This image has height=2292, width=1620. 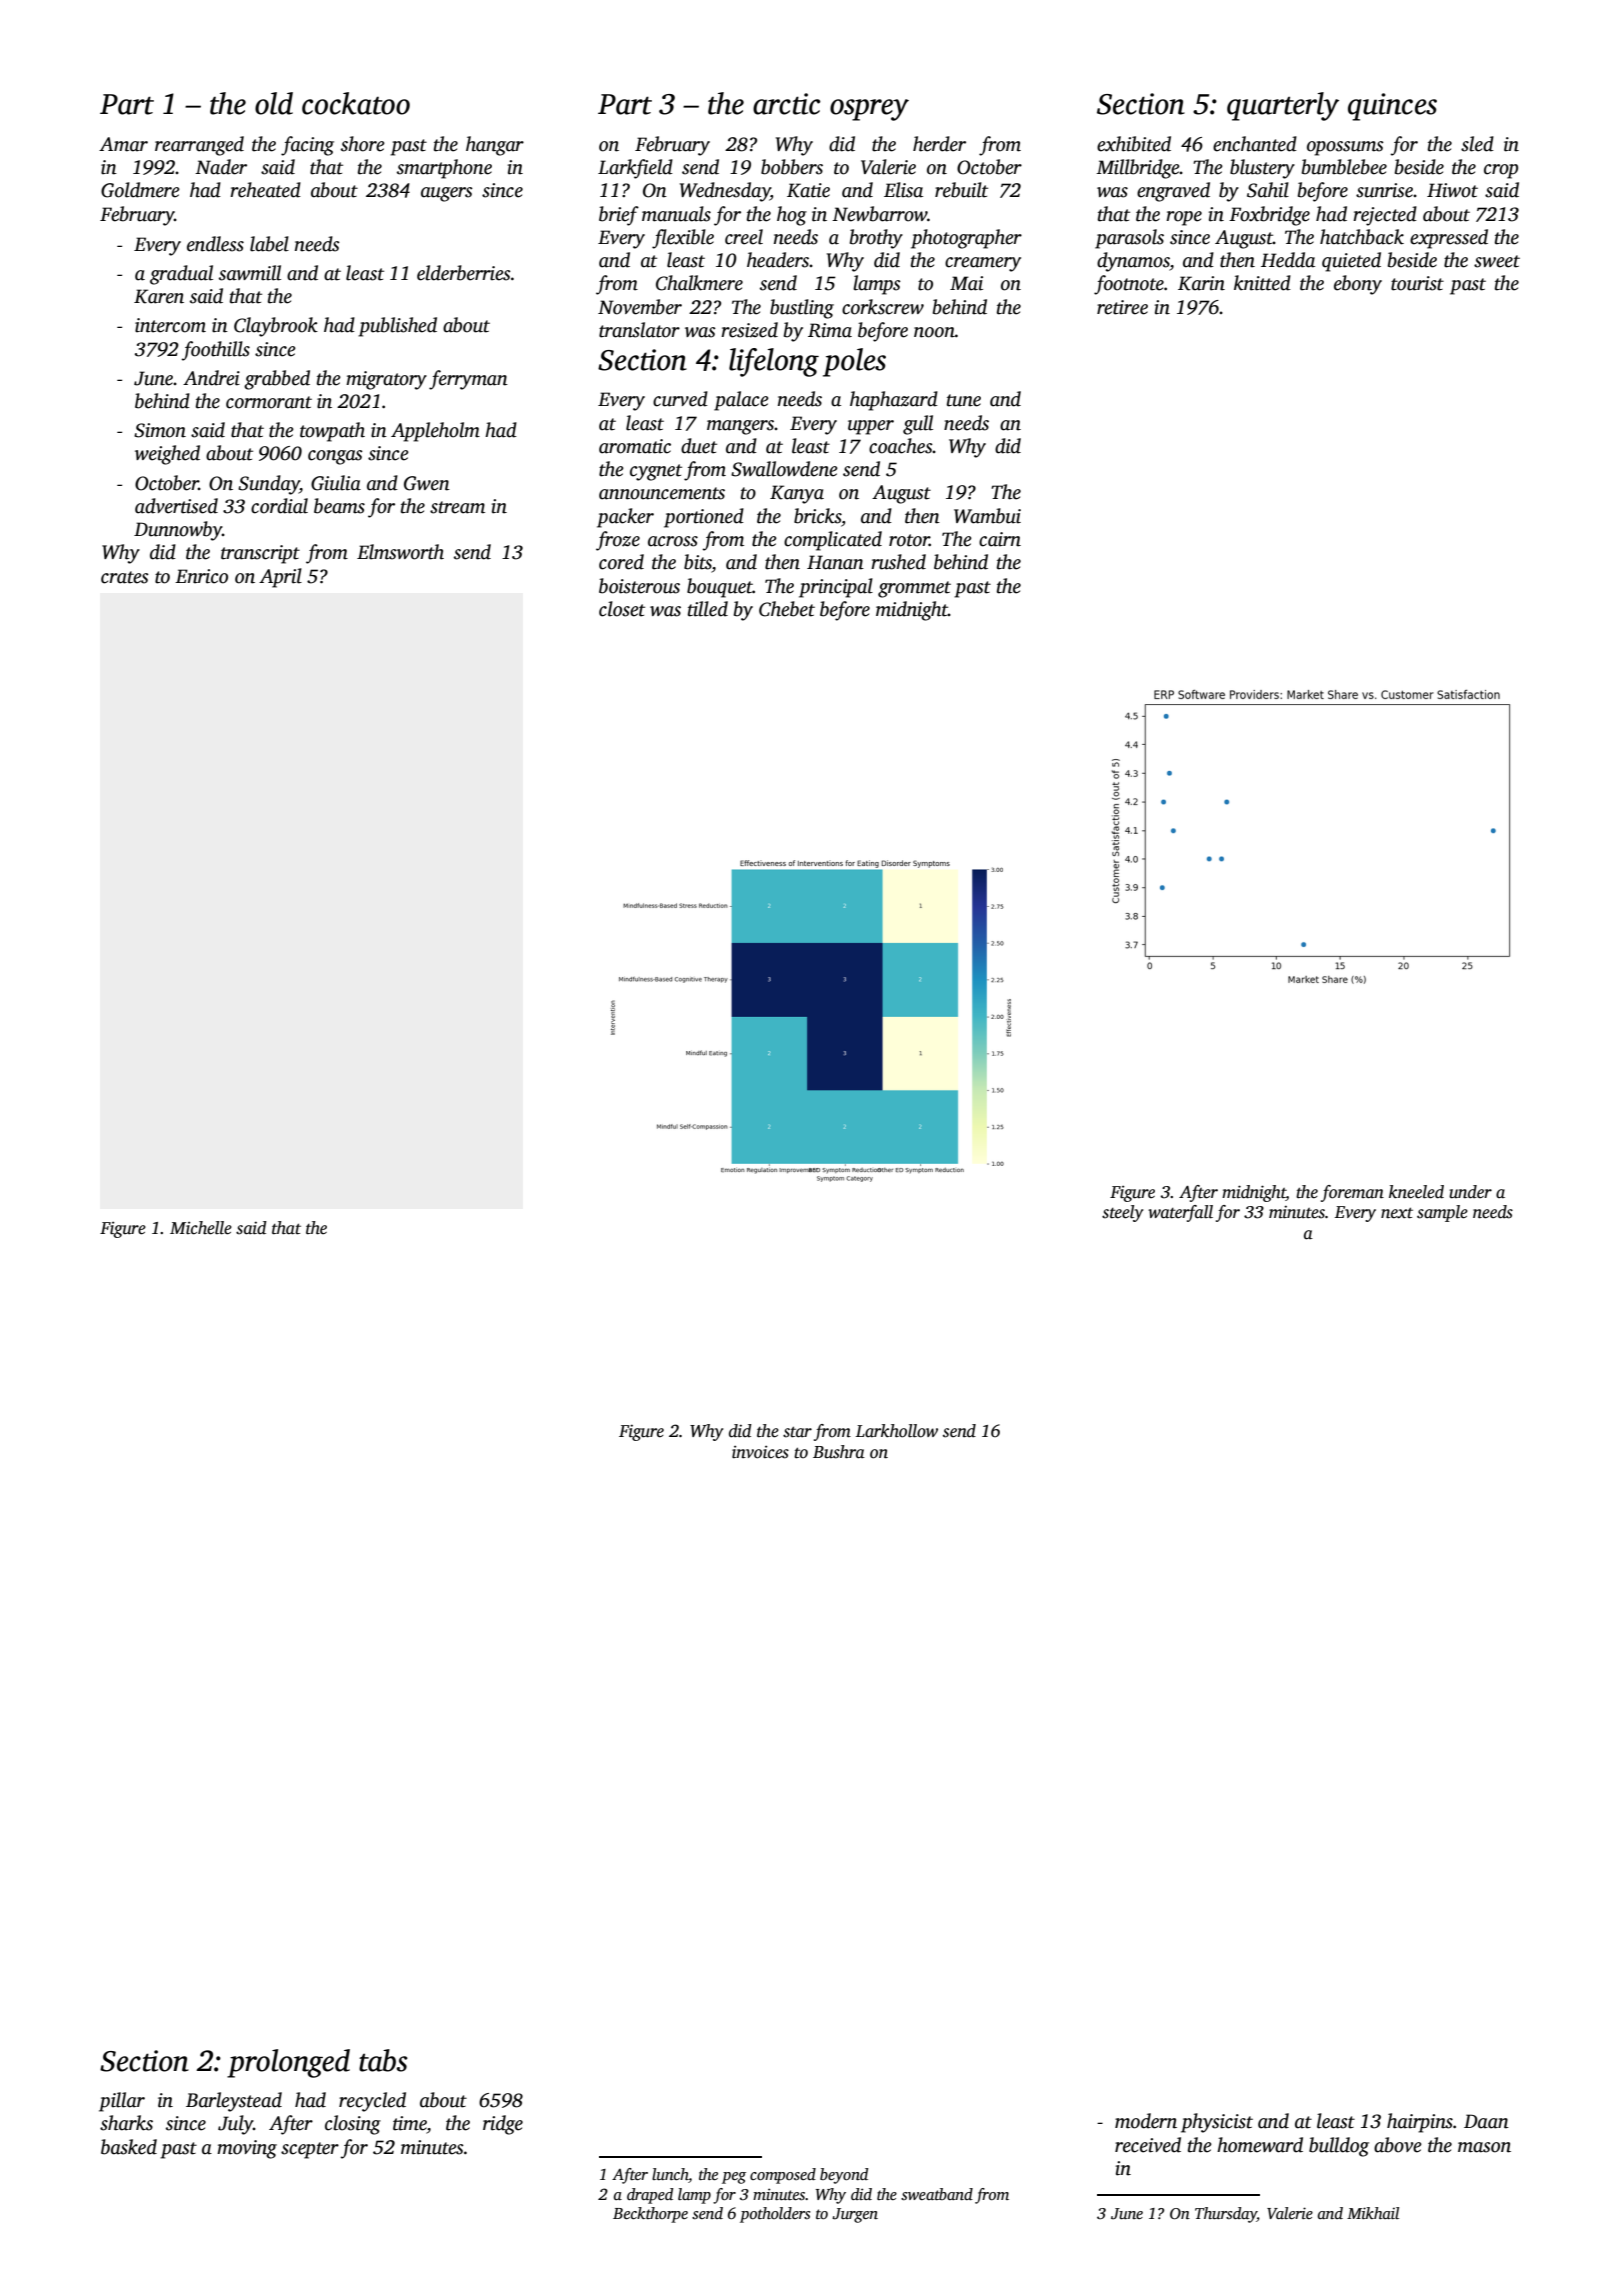 I want to click on composed, so click(x=783, y=2176).
